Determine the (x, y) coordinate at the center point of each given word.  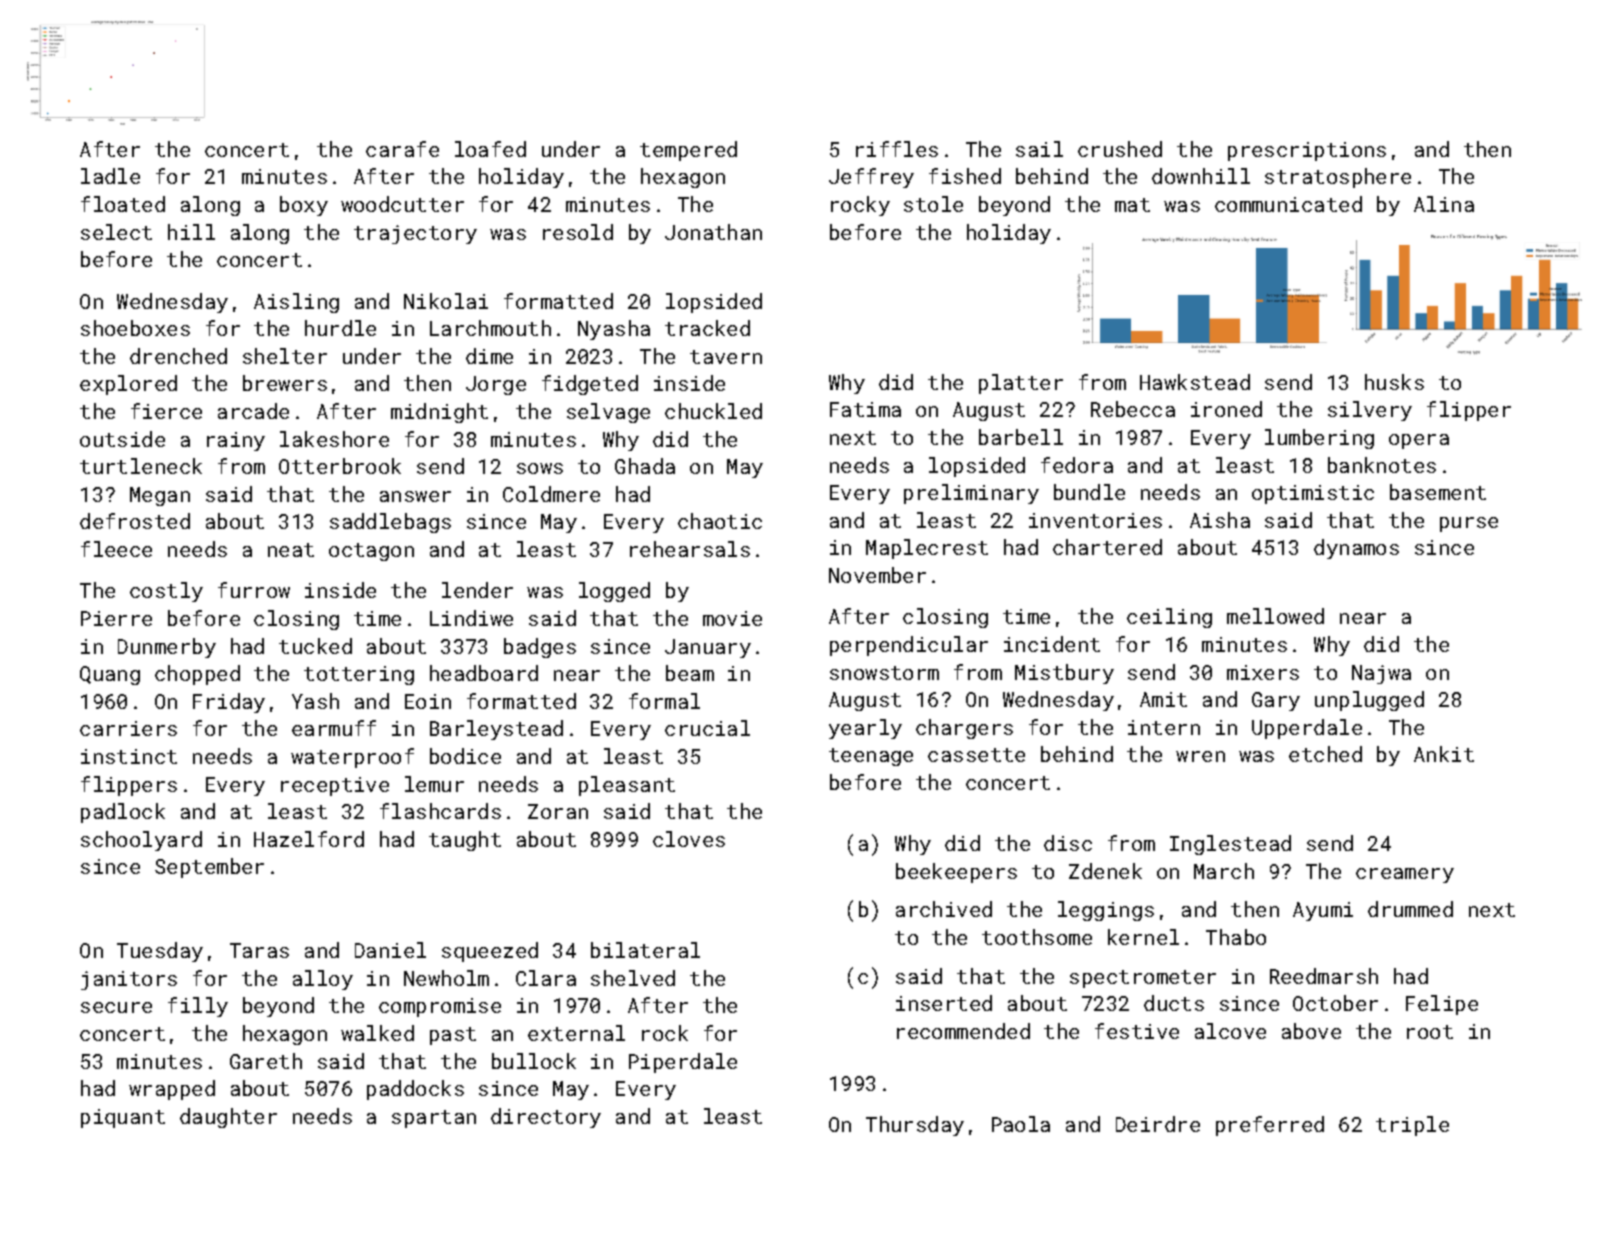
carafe (402, 149)
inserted (944, 1003)
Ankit (1444, 754)
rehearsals (690, 549)
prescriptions (1307, 151)
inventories (1095, 520)
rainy (236, 441)
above (1311, 1031)
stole (933, 204)
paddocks (415, 1090)
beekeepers (956, 873)
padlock (123, 813)
